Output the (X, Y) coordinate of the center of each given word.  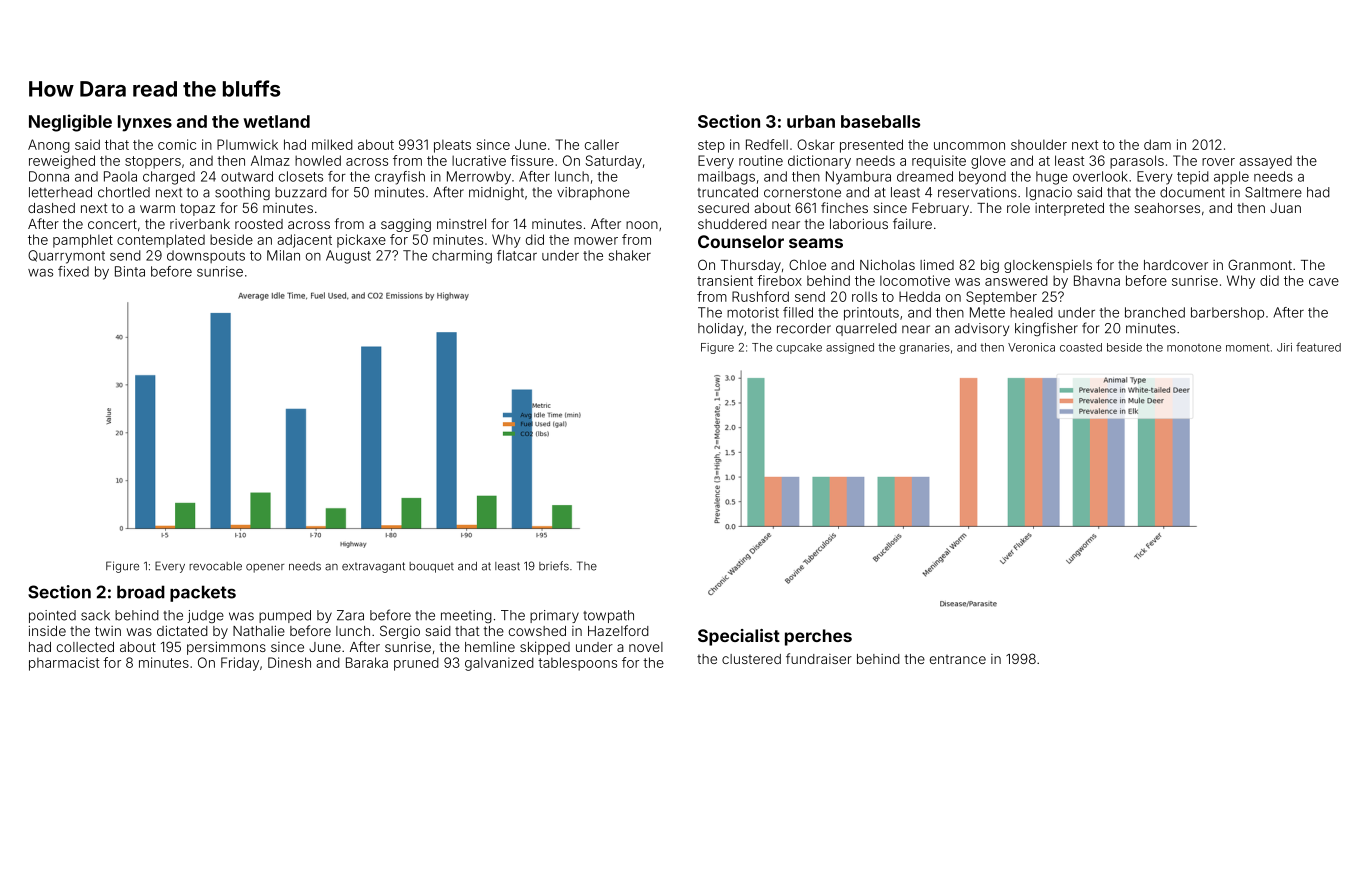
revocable (215, 566)
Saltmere (1273, 192)
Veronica (1031, 347)
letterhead (60, 192)
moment (1248, 347)
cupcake (799, 348)
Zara (350, 615)
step (711, 146)
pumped (285, 616)
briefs (554, 566)
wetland (276, 121)
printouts (871, 314)
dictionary (819, 162)
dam (1157, 144)
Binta (130, 271)
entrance (958, 659)
